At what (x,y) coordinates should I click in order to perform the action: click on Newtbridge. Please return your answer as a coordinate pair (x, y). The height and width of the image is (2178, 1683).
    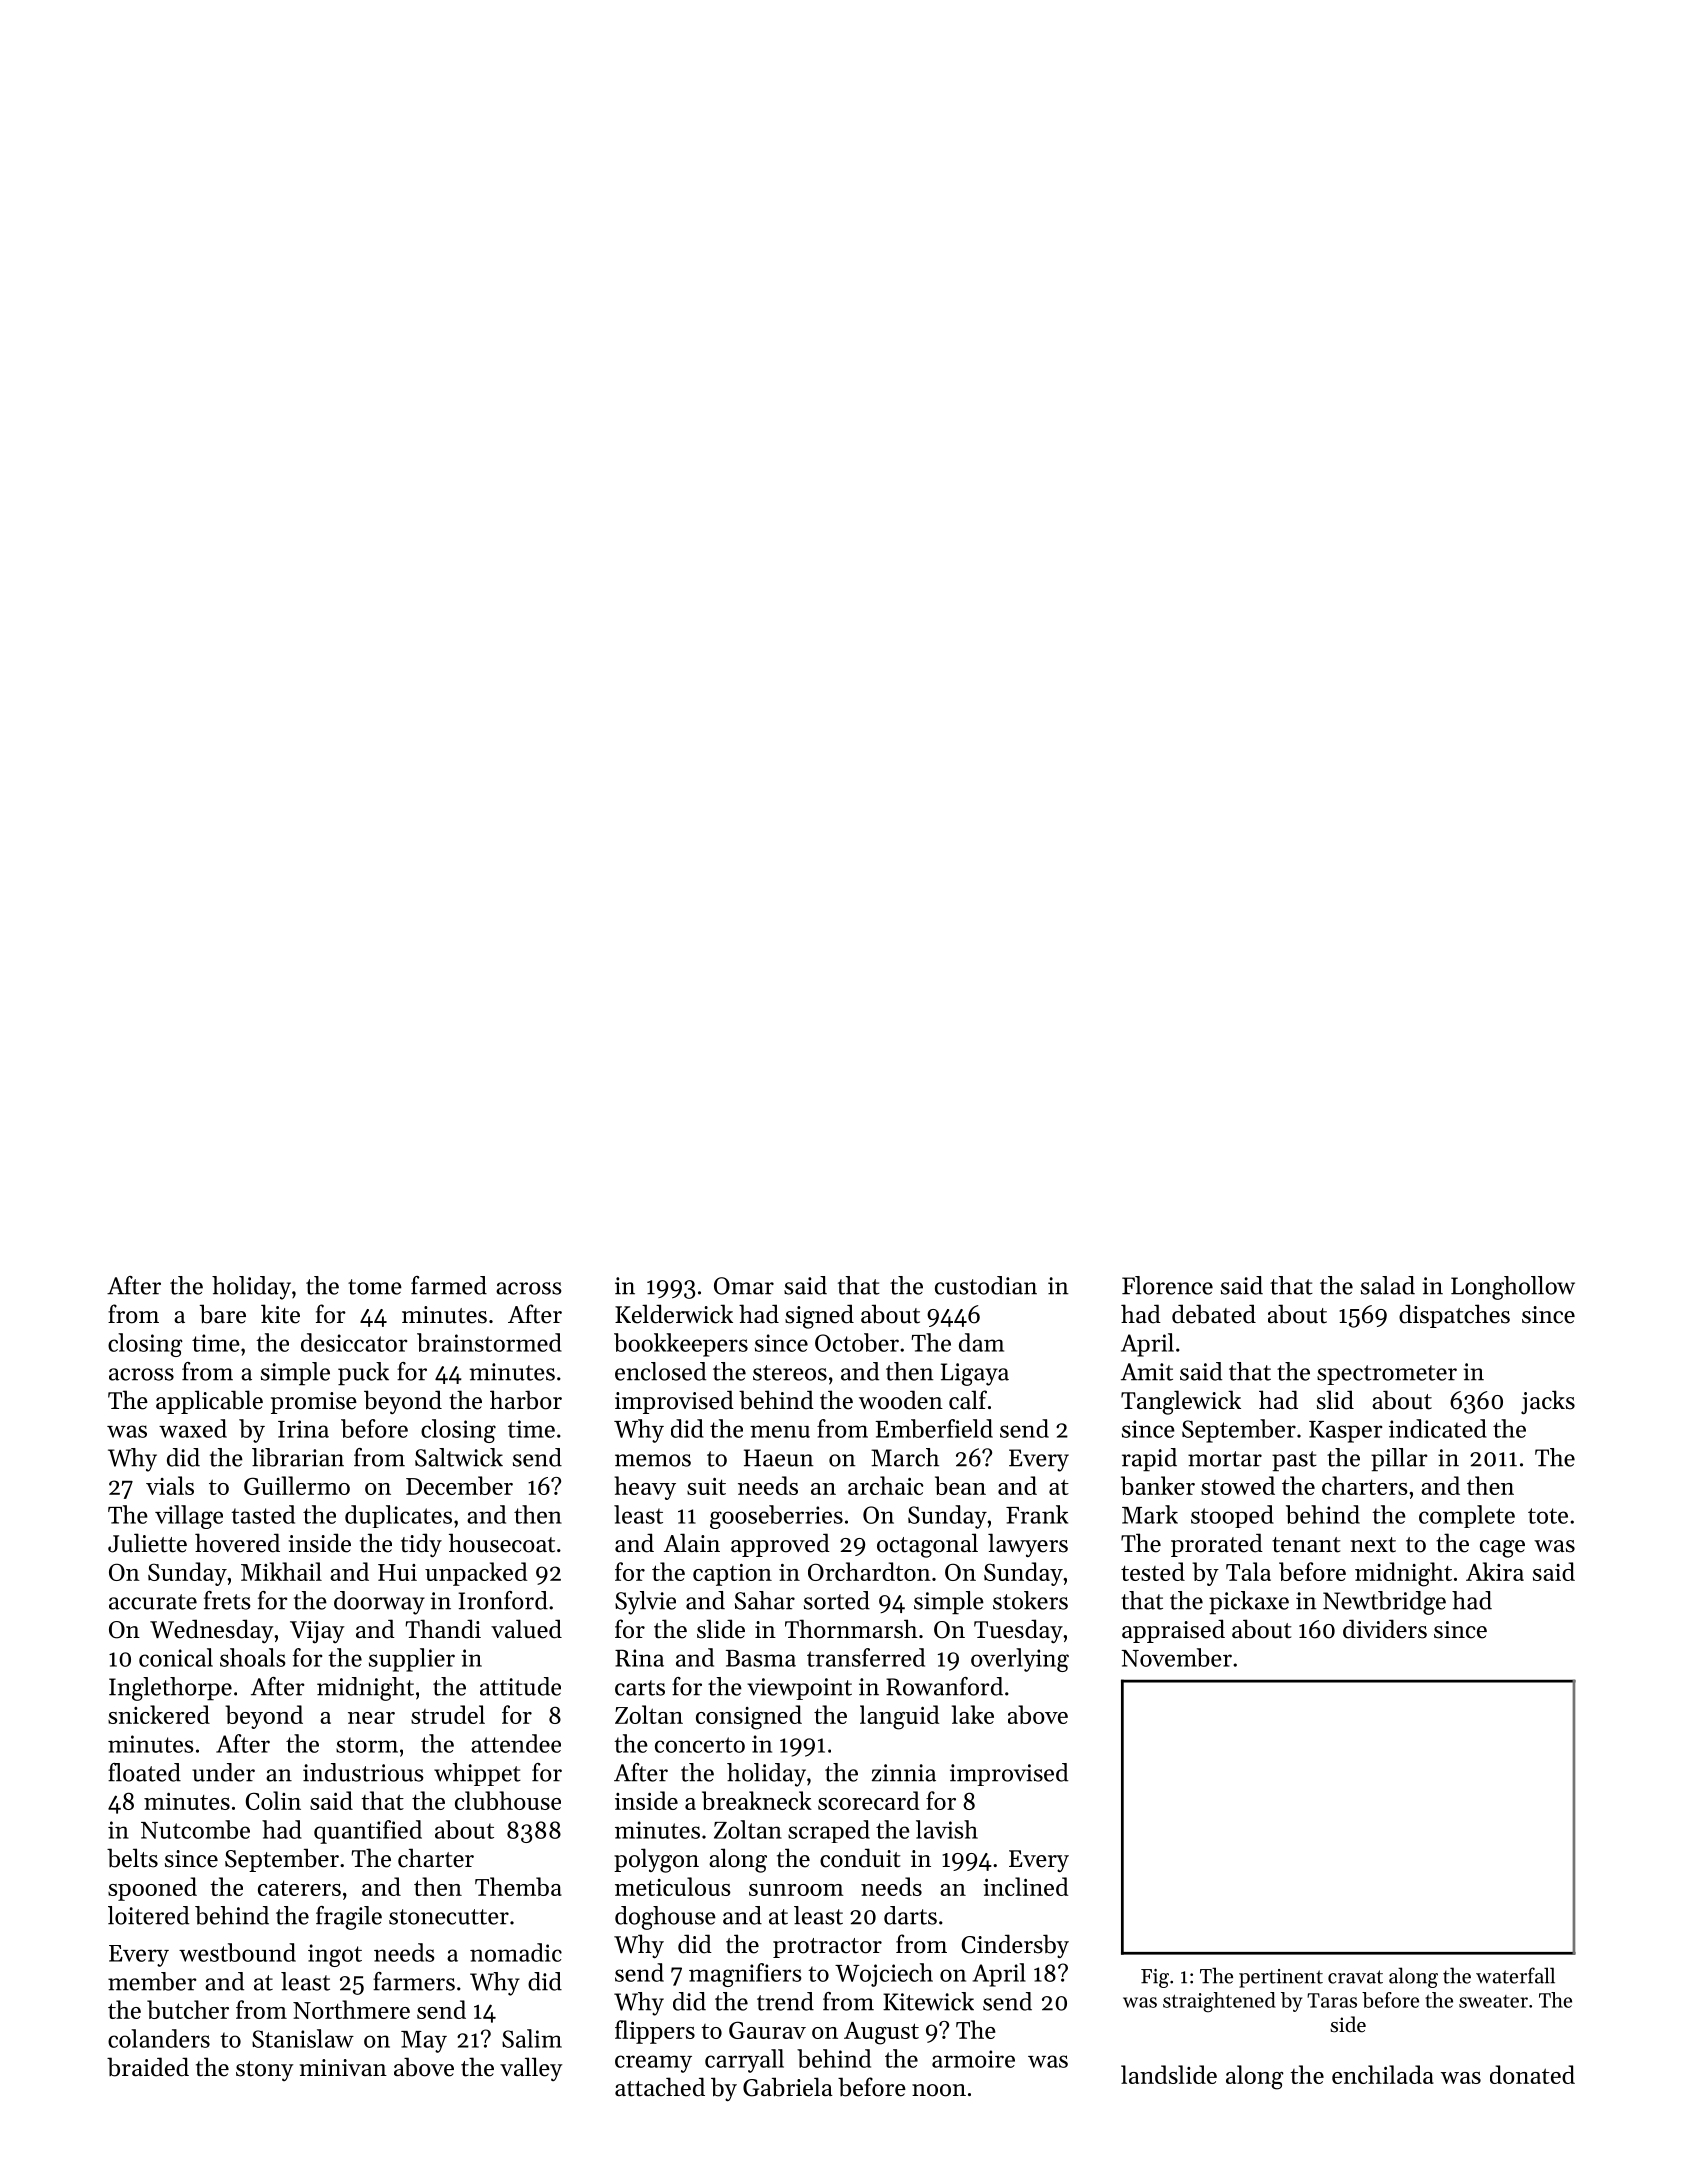
    Looking at the image, I should click on (1384, 1603).
